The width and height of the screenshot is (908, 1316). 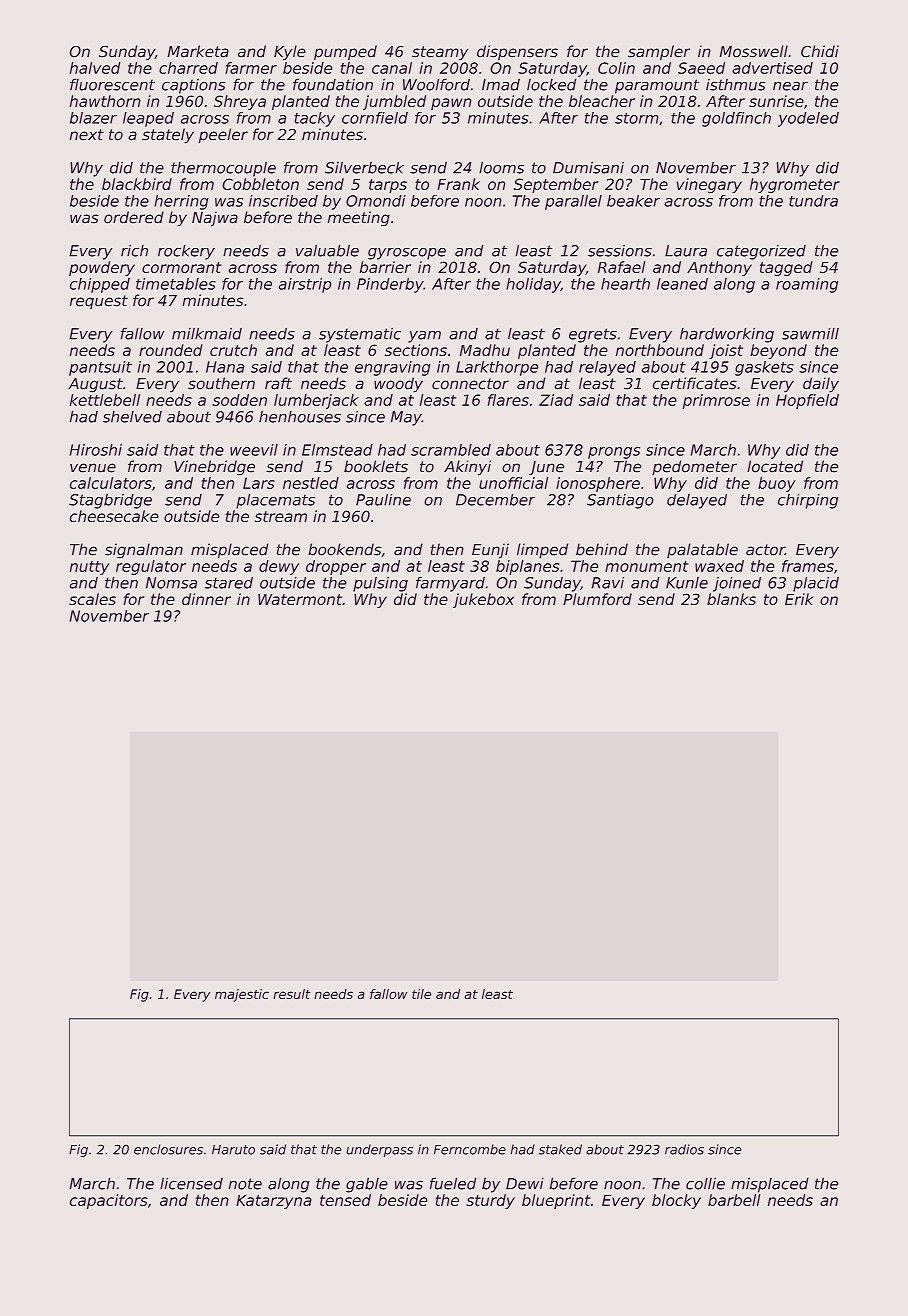 I want to click on Frank, so click(x=458, y=184).
